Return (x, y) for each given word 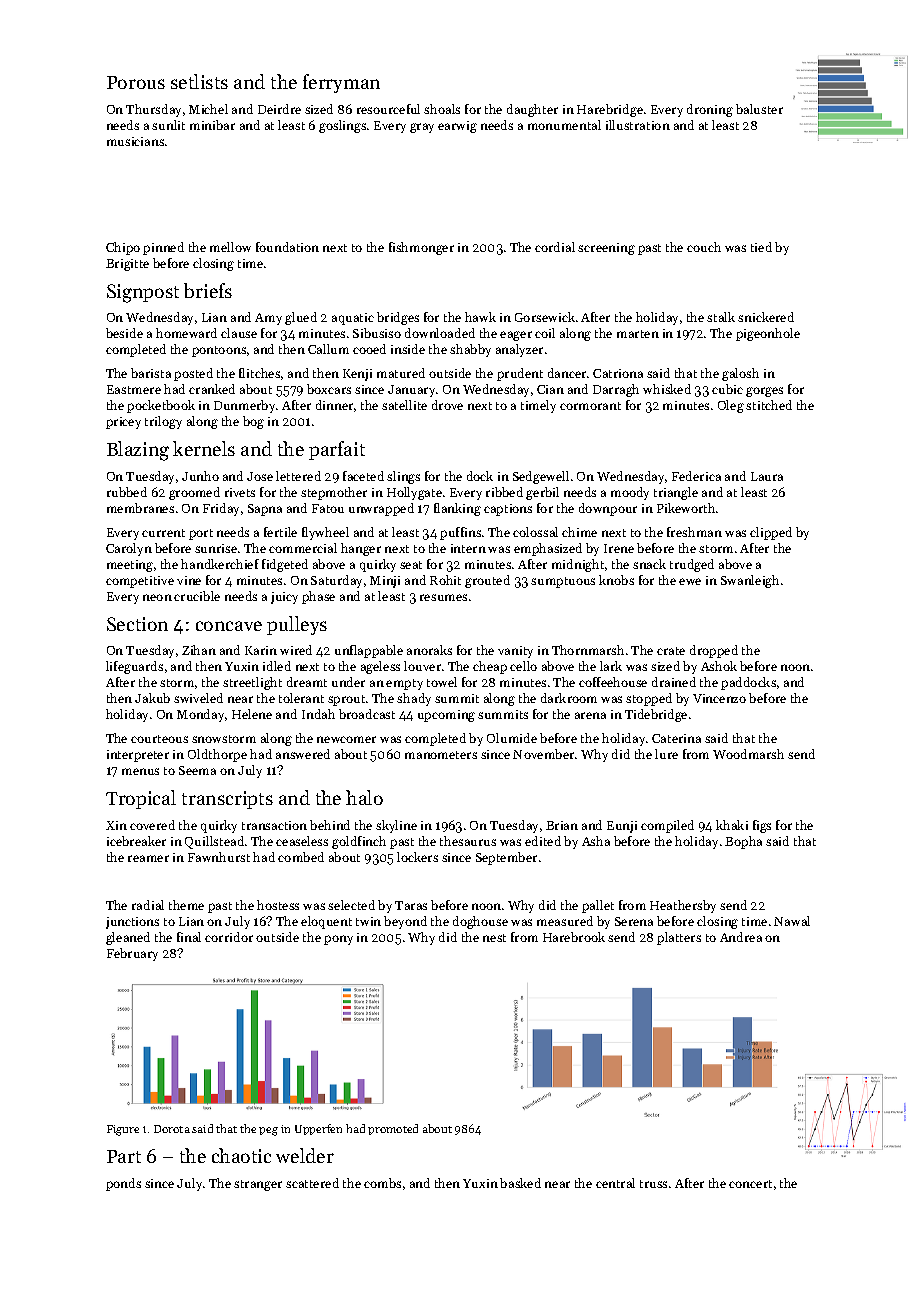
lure (666, 754)
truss (653, 1184)
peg (268, 1131)
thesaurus (468, 841)
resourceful (388, 109)
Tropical (141, 799)
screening (606, 249)
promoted (393, 1129)
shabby (470, 350)
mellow (230, 247)
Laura (767, 476)
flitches (259, 373)
